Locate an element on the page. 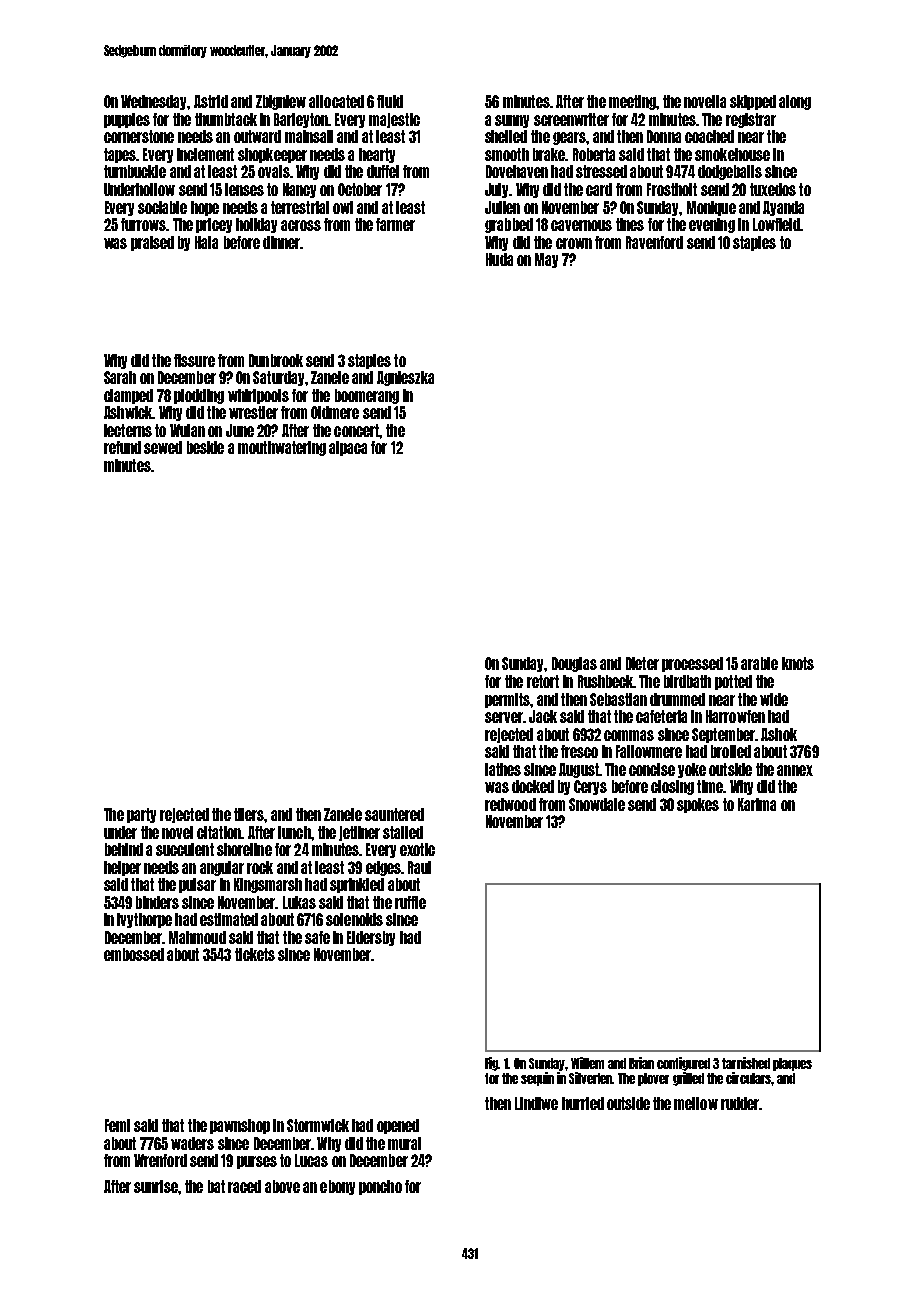 This page has width=924, height=1314. lathes is located at coordinates (503, 769).
